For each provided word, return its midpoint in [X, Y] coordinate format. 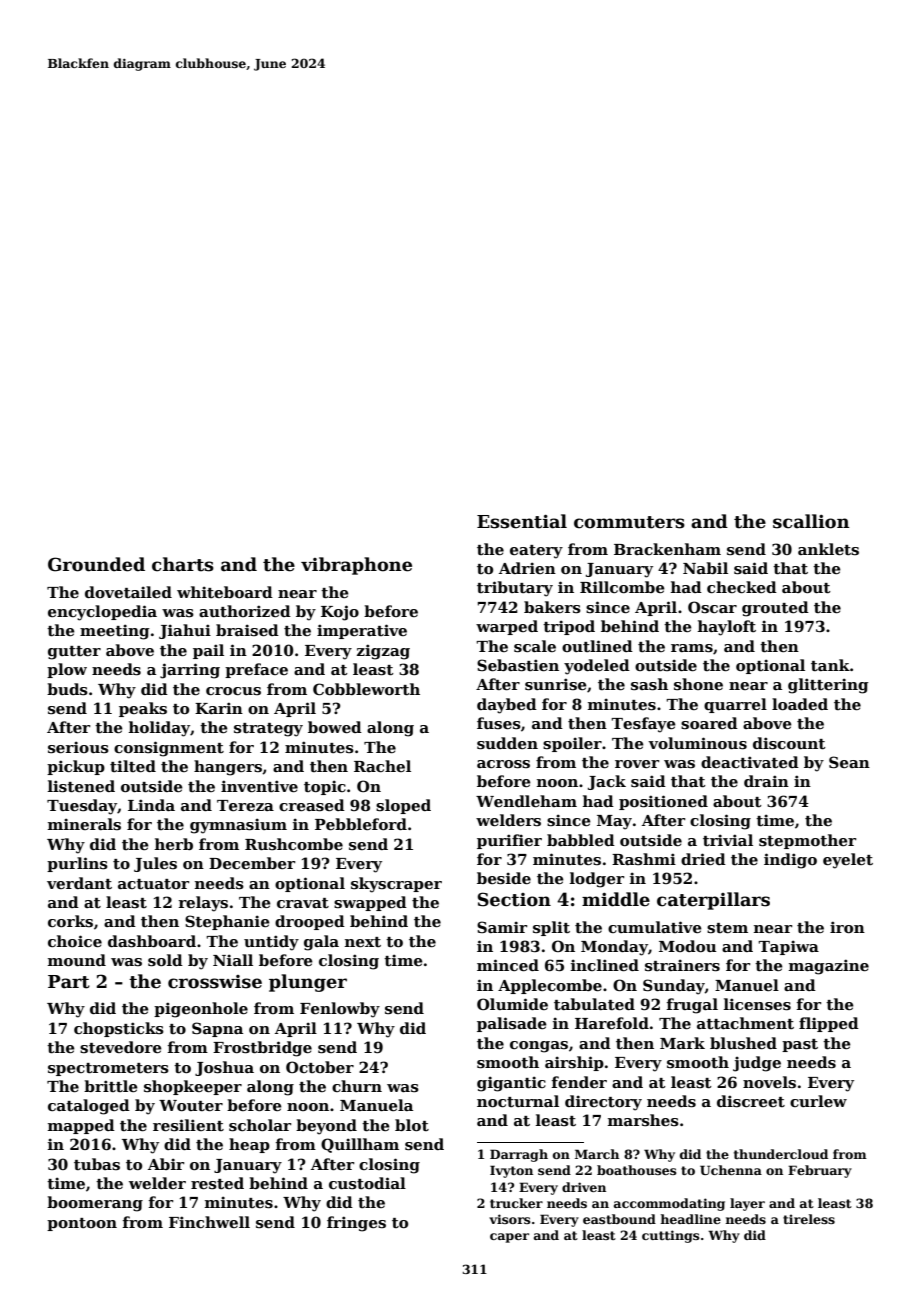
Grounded [96, 564]
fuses [499, 723]
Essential [522, 521]
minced [508, 965]
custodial [367, 1183]
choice [75, 941]
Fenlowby [340, 1010]
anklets [828, 549]
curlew [818, 1101]
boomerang [95, 1204]
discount [789, 743]
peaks [143, 709]
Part [69, 982]
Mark [682, 1043]
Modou [687, 946]
